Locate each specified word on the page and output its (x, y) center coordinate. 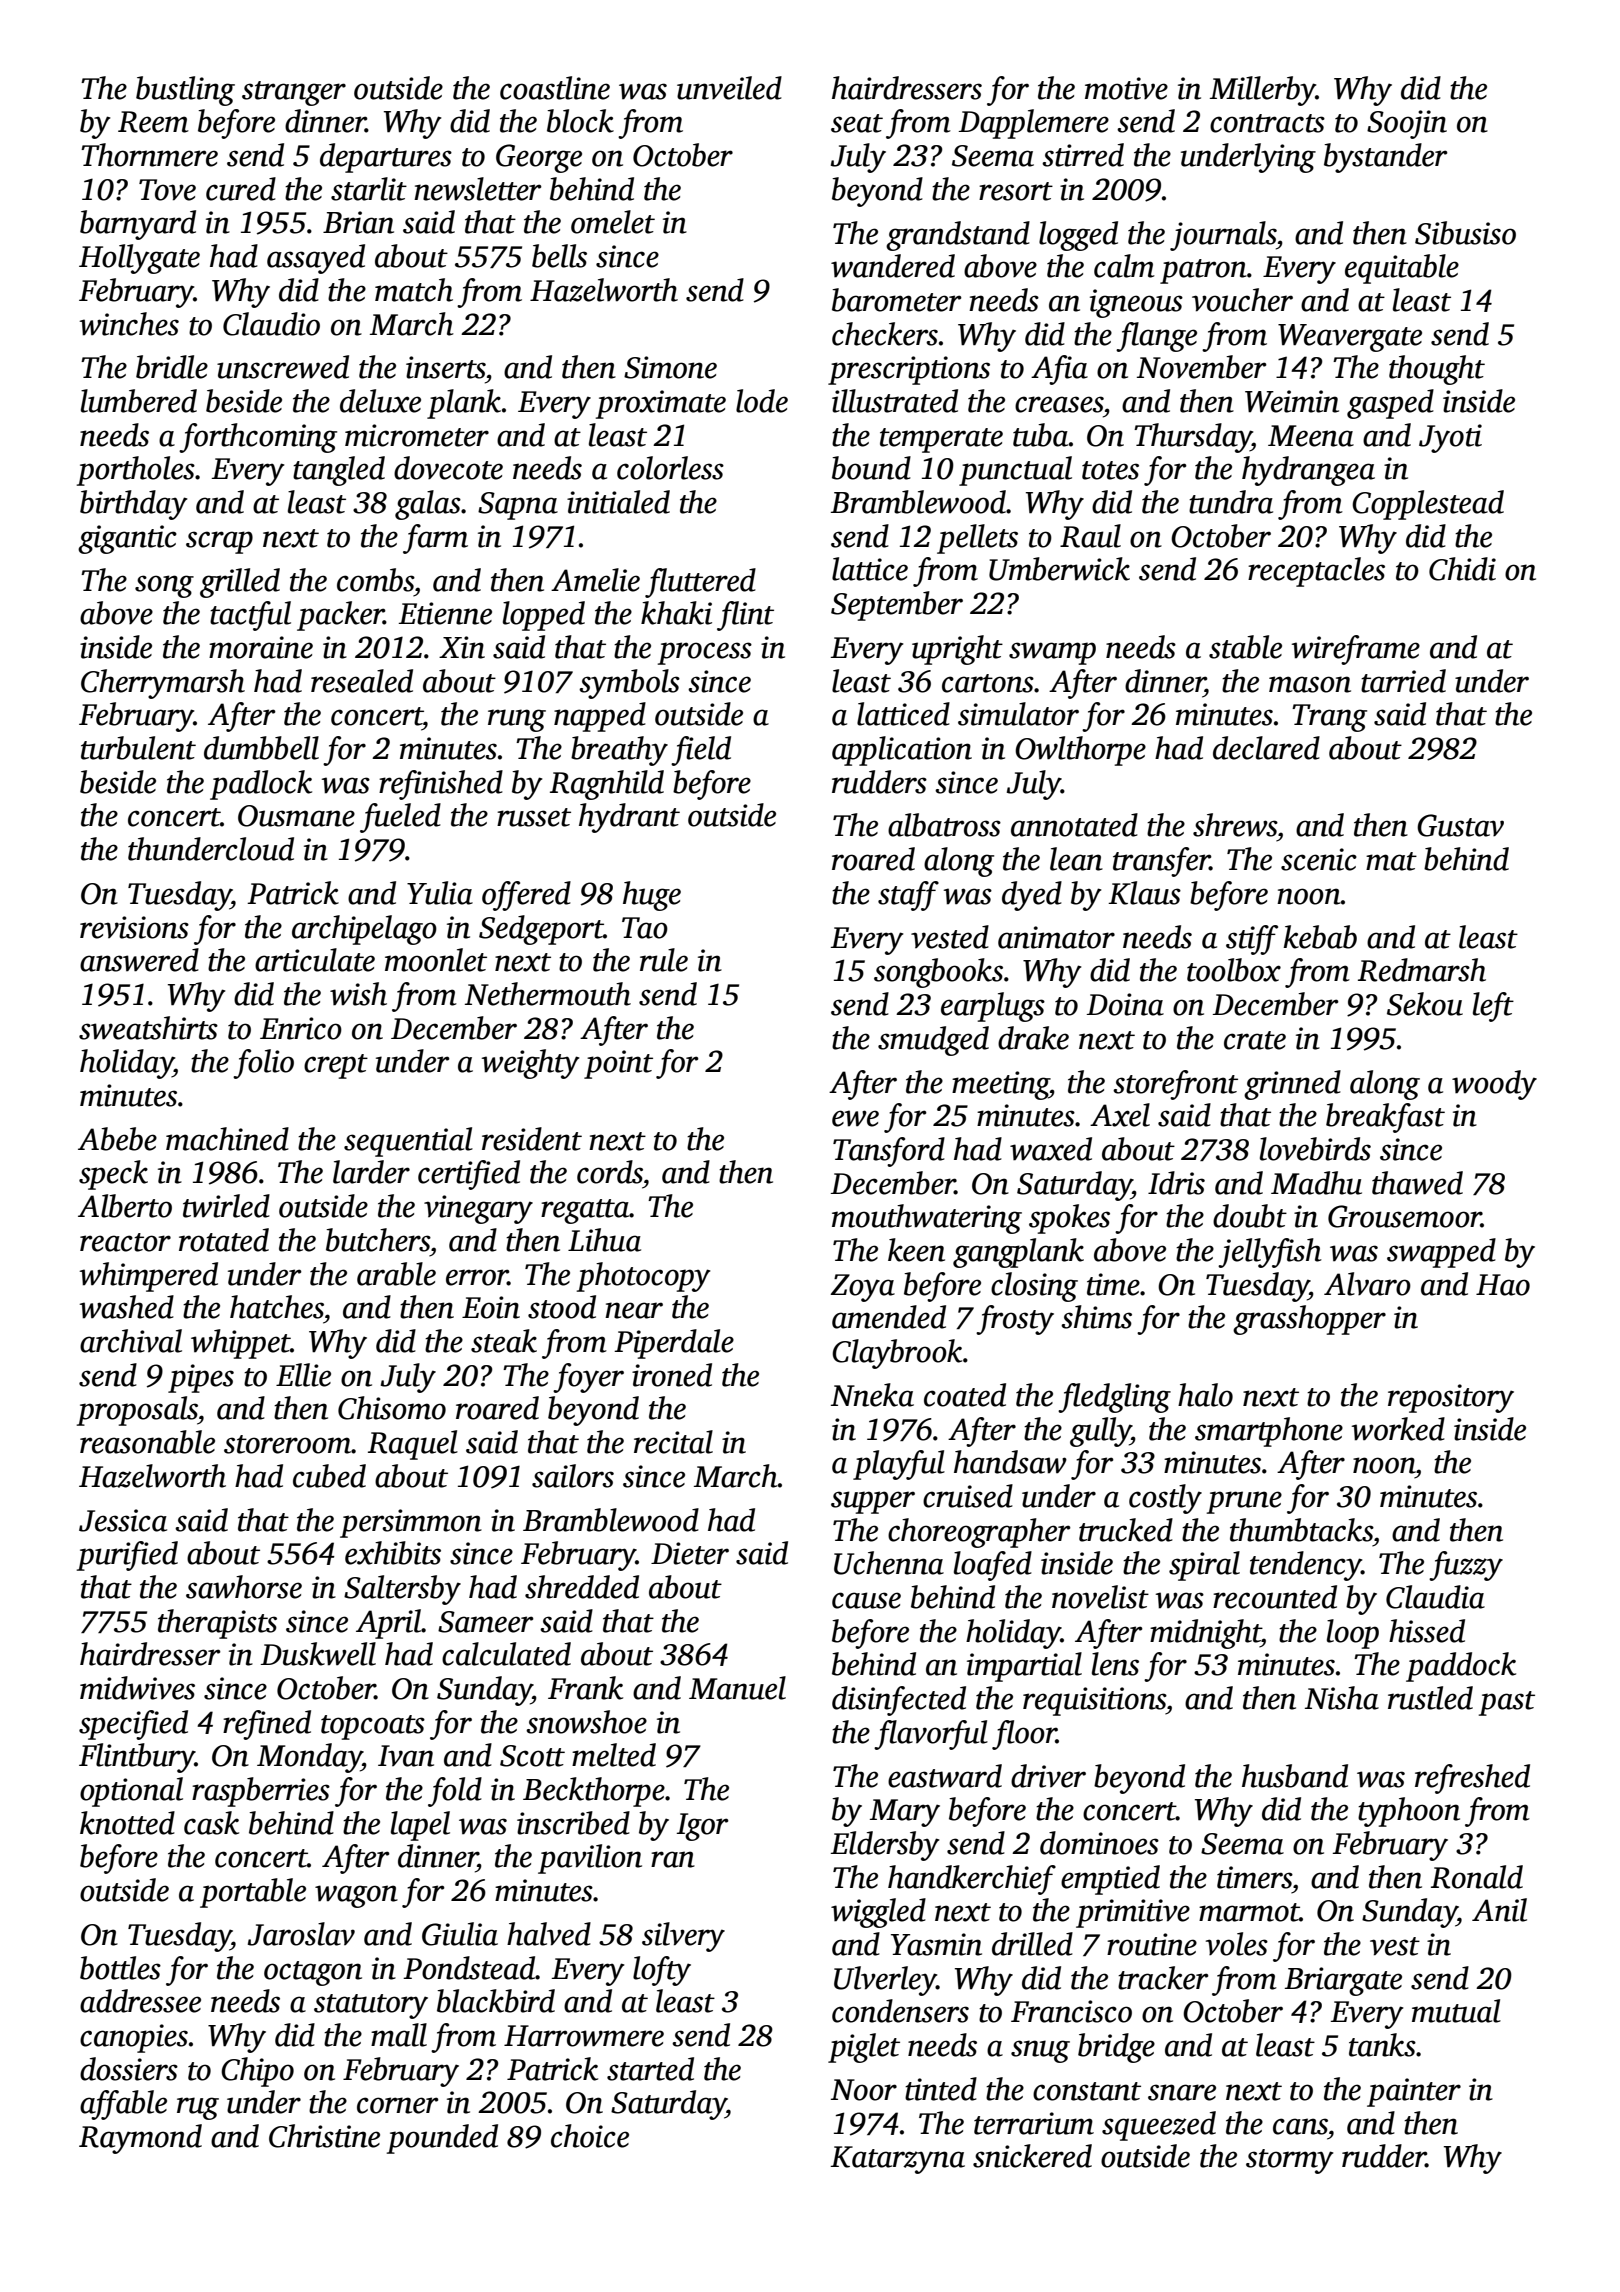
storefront (1175, 1085)
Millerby (1263, 91)
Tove (167, 190)
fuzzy (1466, 1566)
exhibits (393, 1553)
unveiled (729, 88)
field (701, 751)
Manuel (737, 1688)
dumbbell (261, 748)
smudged (933, 1041)
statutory (371, 2006)
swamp (1052, 653)
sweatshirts (148, 1028)
